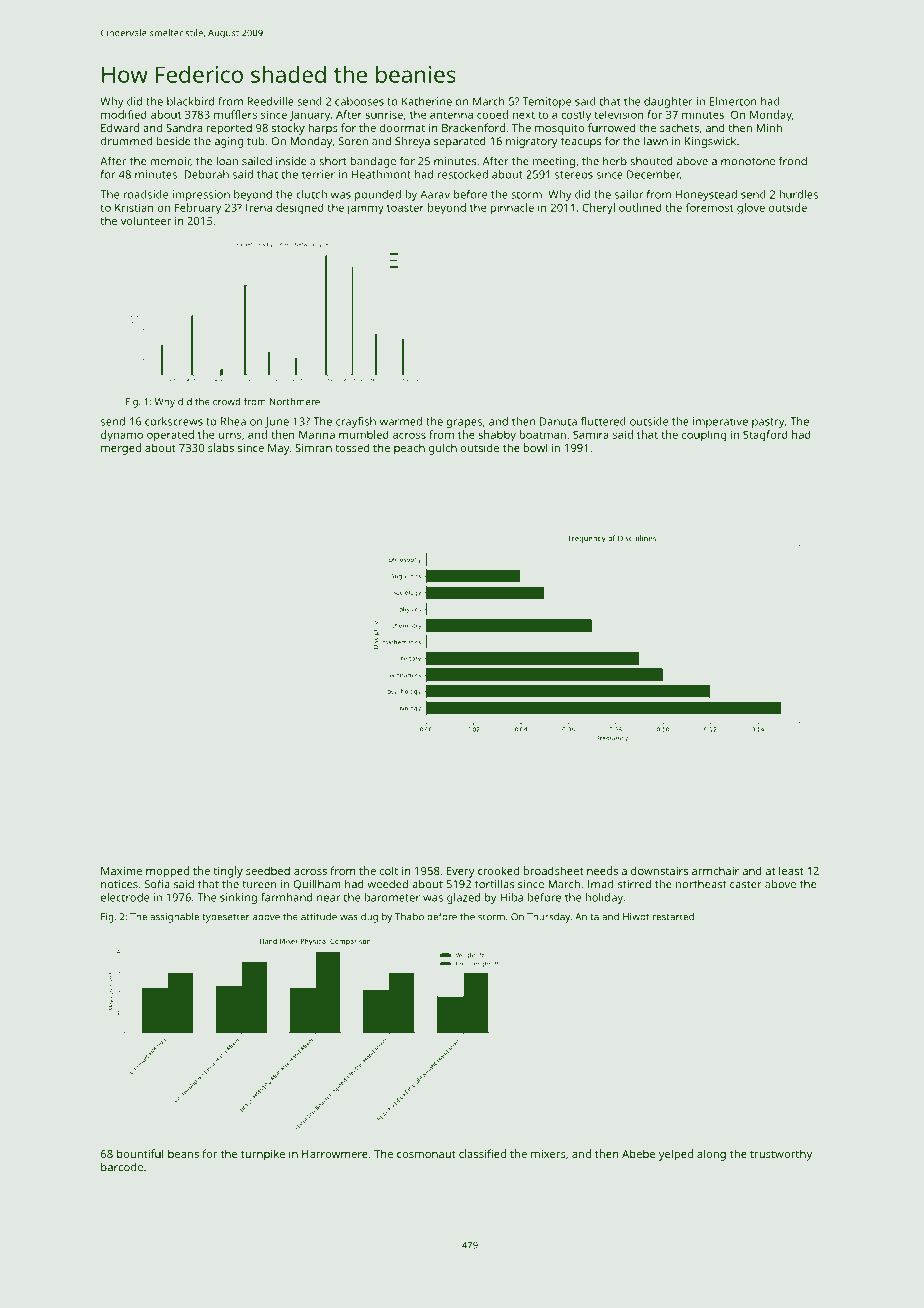 Image resolution: width=924 pixels, height=1308 pixels. I want to click on grapes, so click(464, 423).
